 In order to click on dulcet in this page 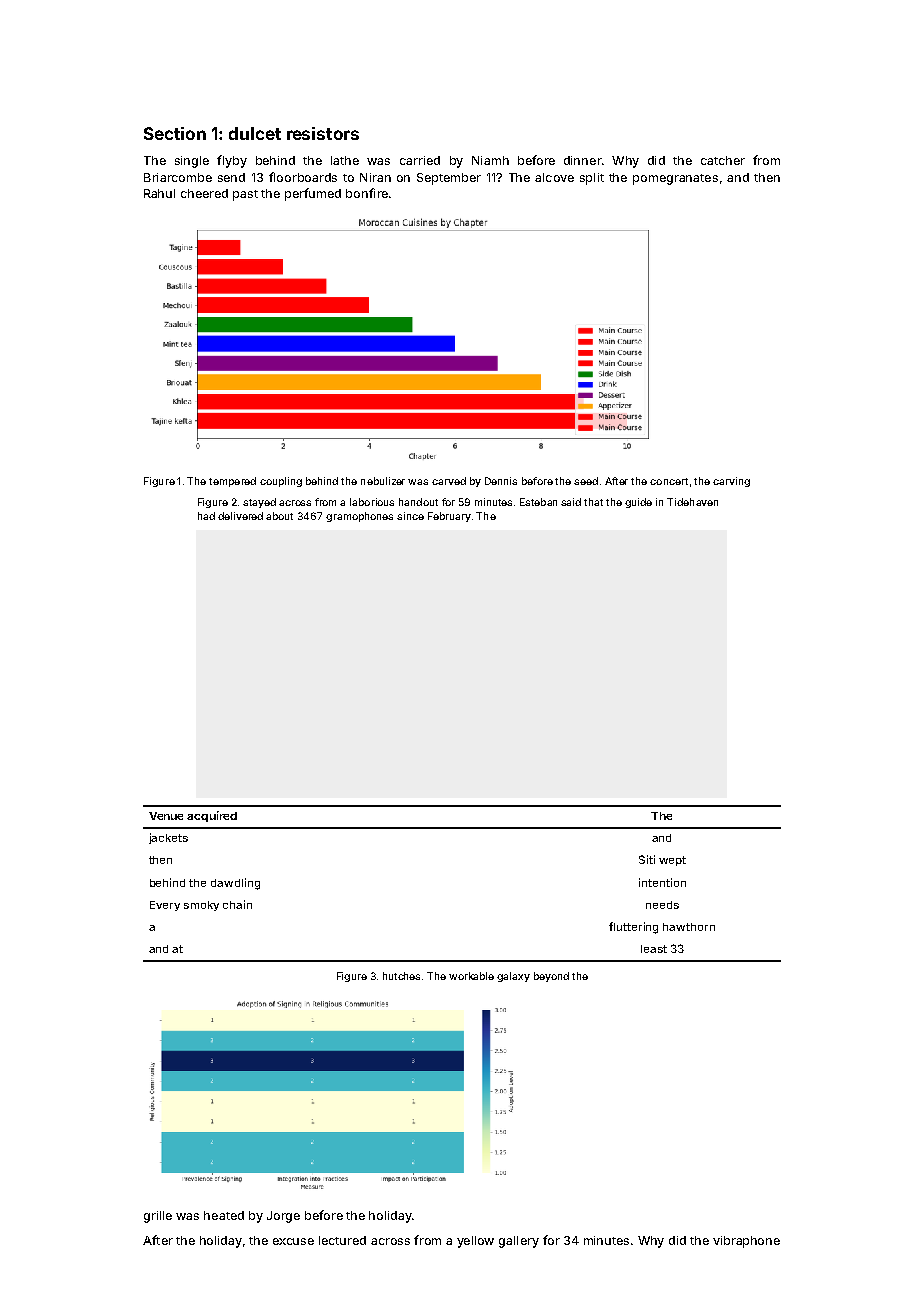, I will do `click(255, 133)`.
